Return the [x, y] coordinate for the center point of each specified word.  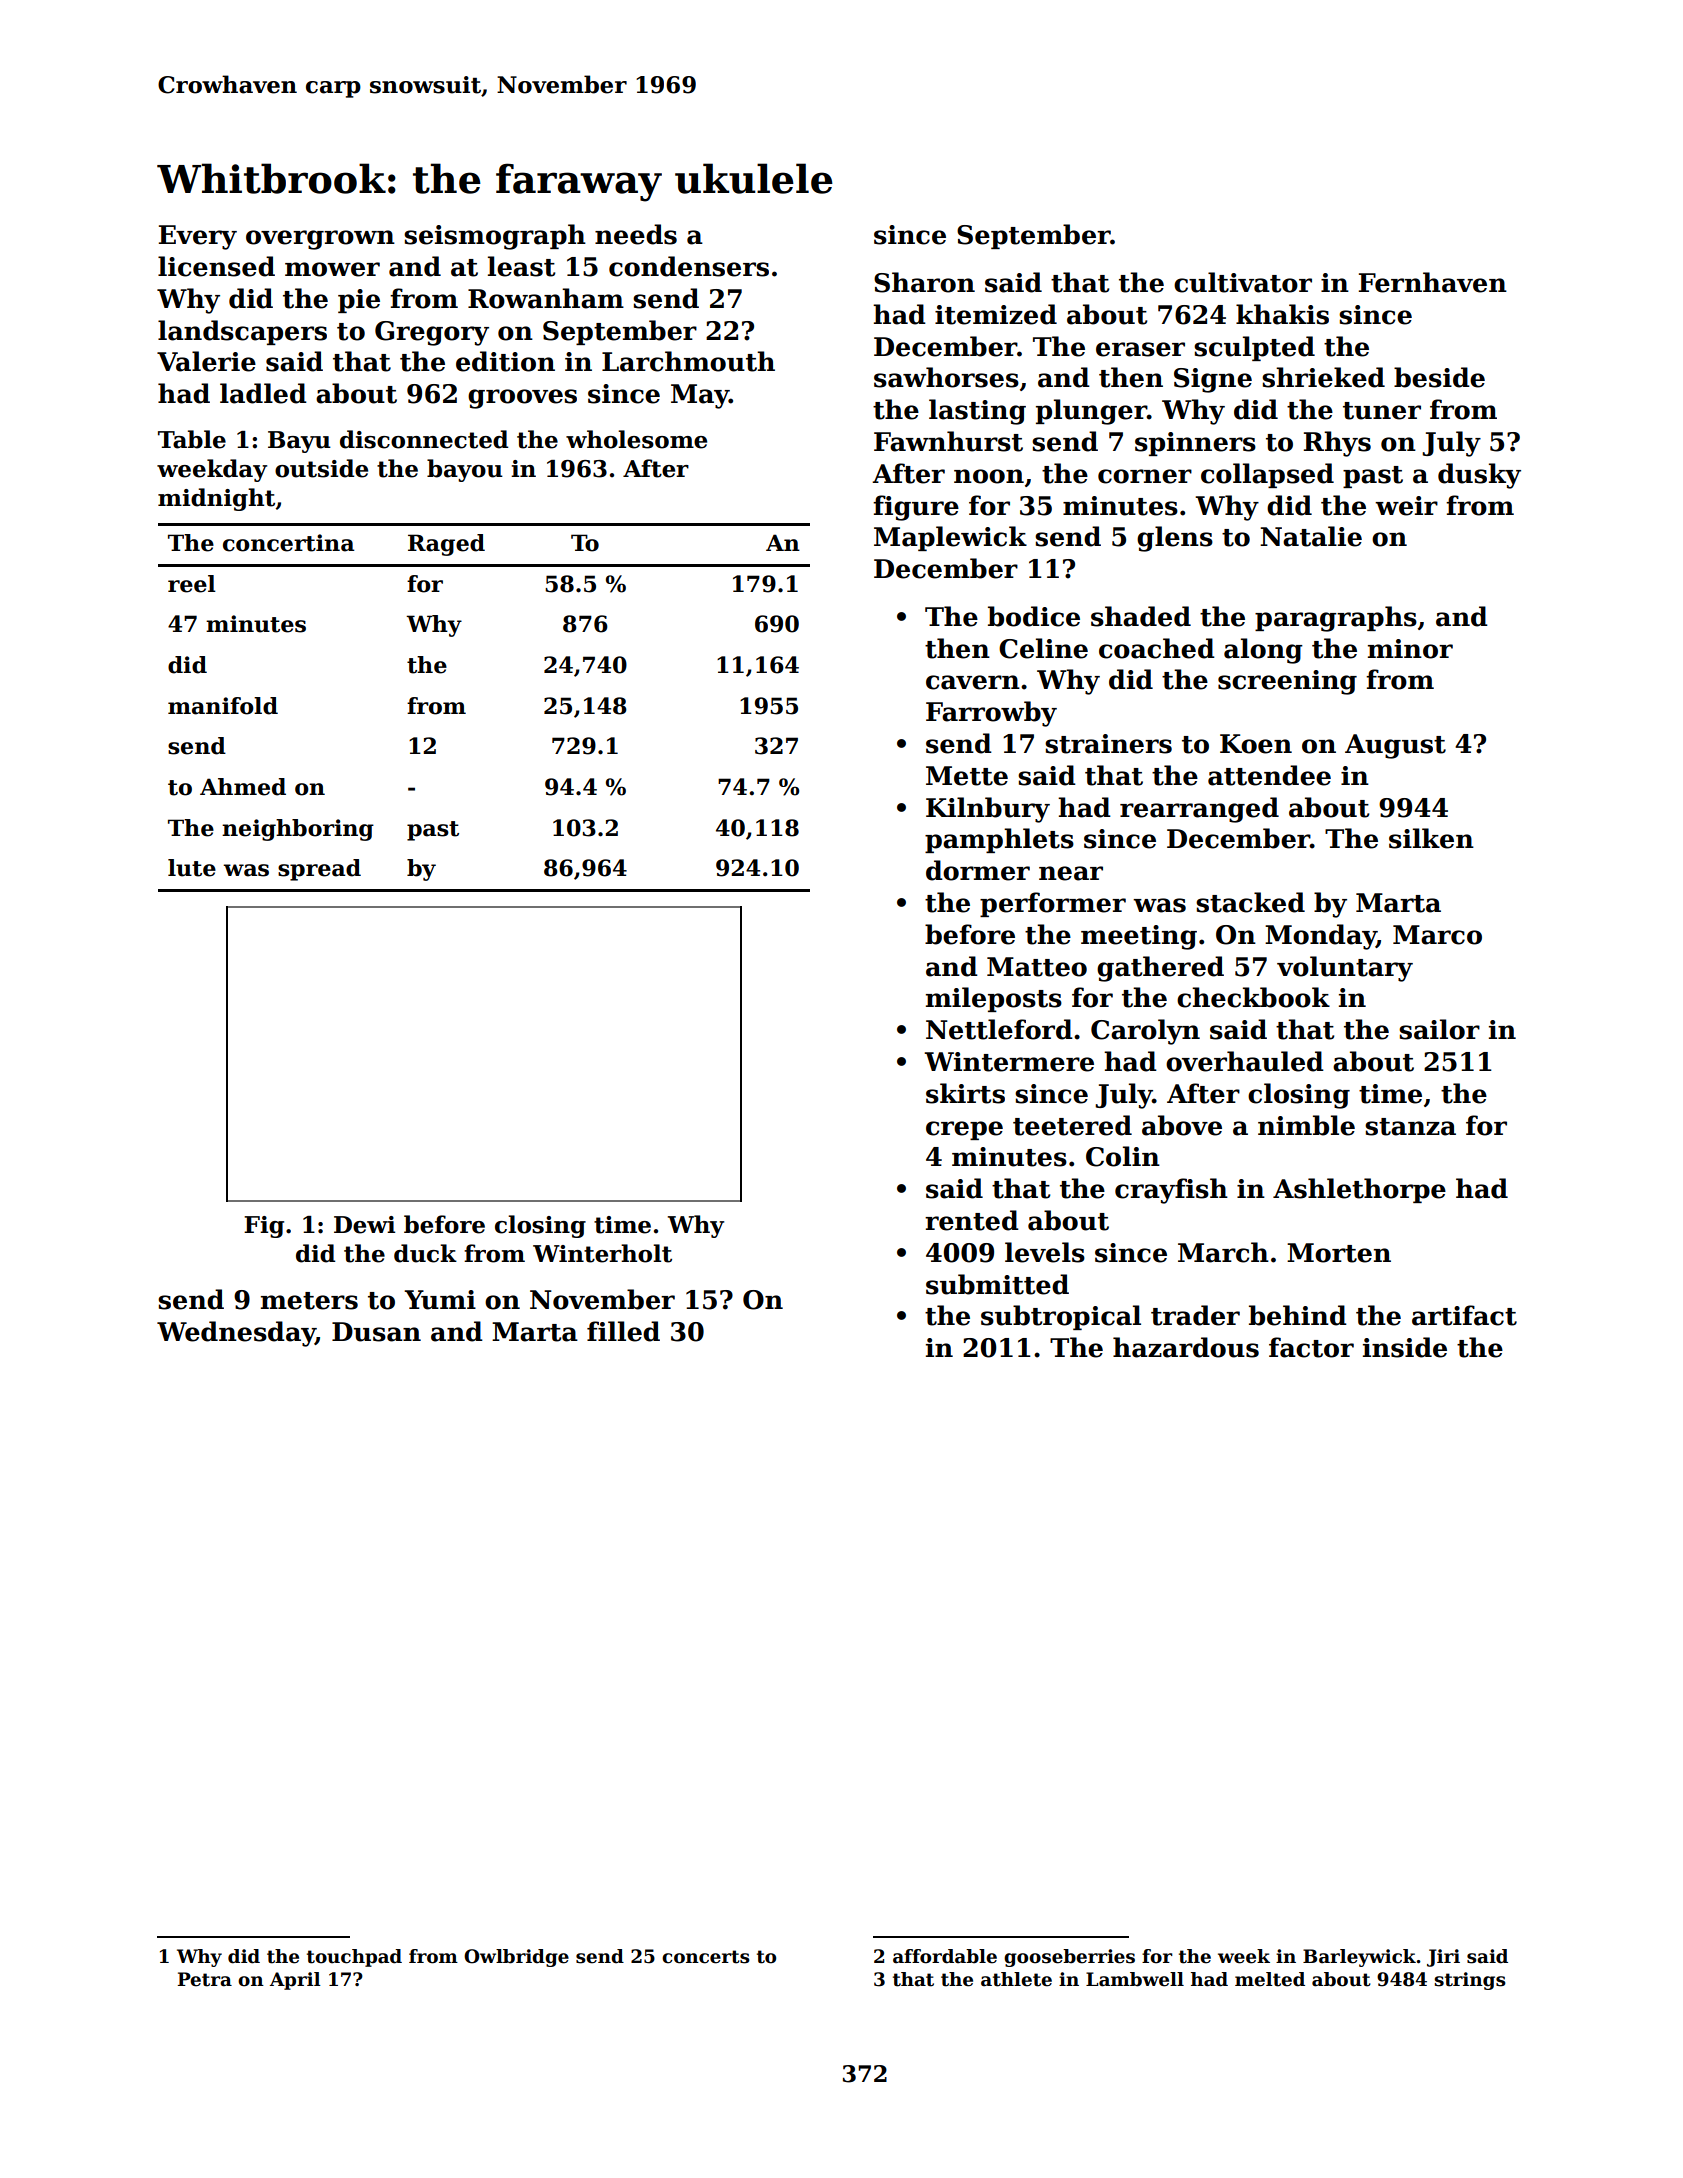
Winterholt [602, 1253]
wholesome [636, 439]
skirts [965, 1093]
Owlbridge [516, 1958]
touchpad [354, 1958]
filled [623, 1331]
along [1263, 651]
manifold [223, 706]
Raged [446, 545]
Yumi [440, 1300]
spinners [1195, 444]
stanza [1410, 1127]
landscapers [242, 332]
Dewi [364, 1225]
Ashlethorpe [1359, 1190]
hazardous [1186, 1347]
